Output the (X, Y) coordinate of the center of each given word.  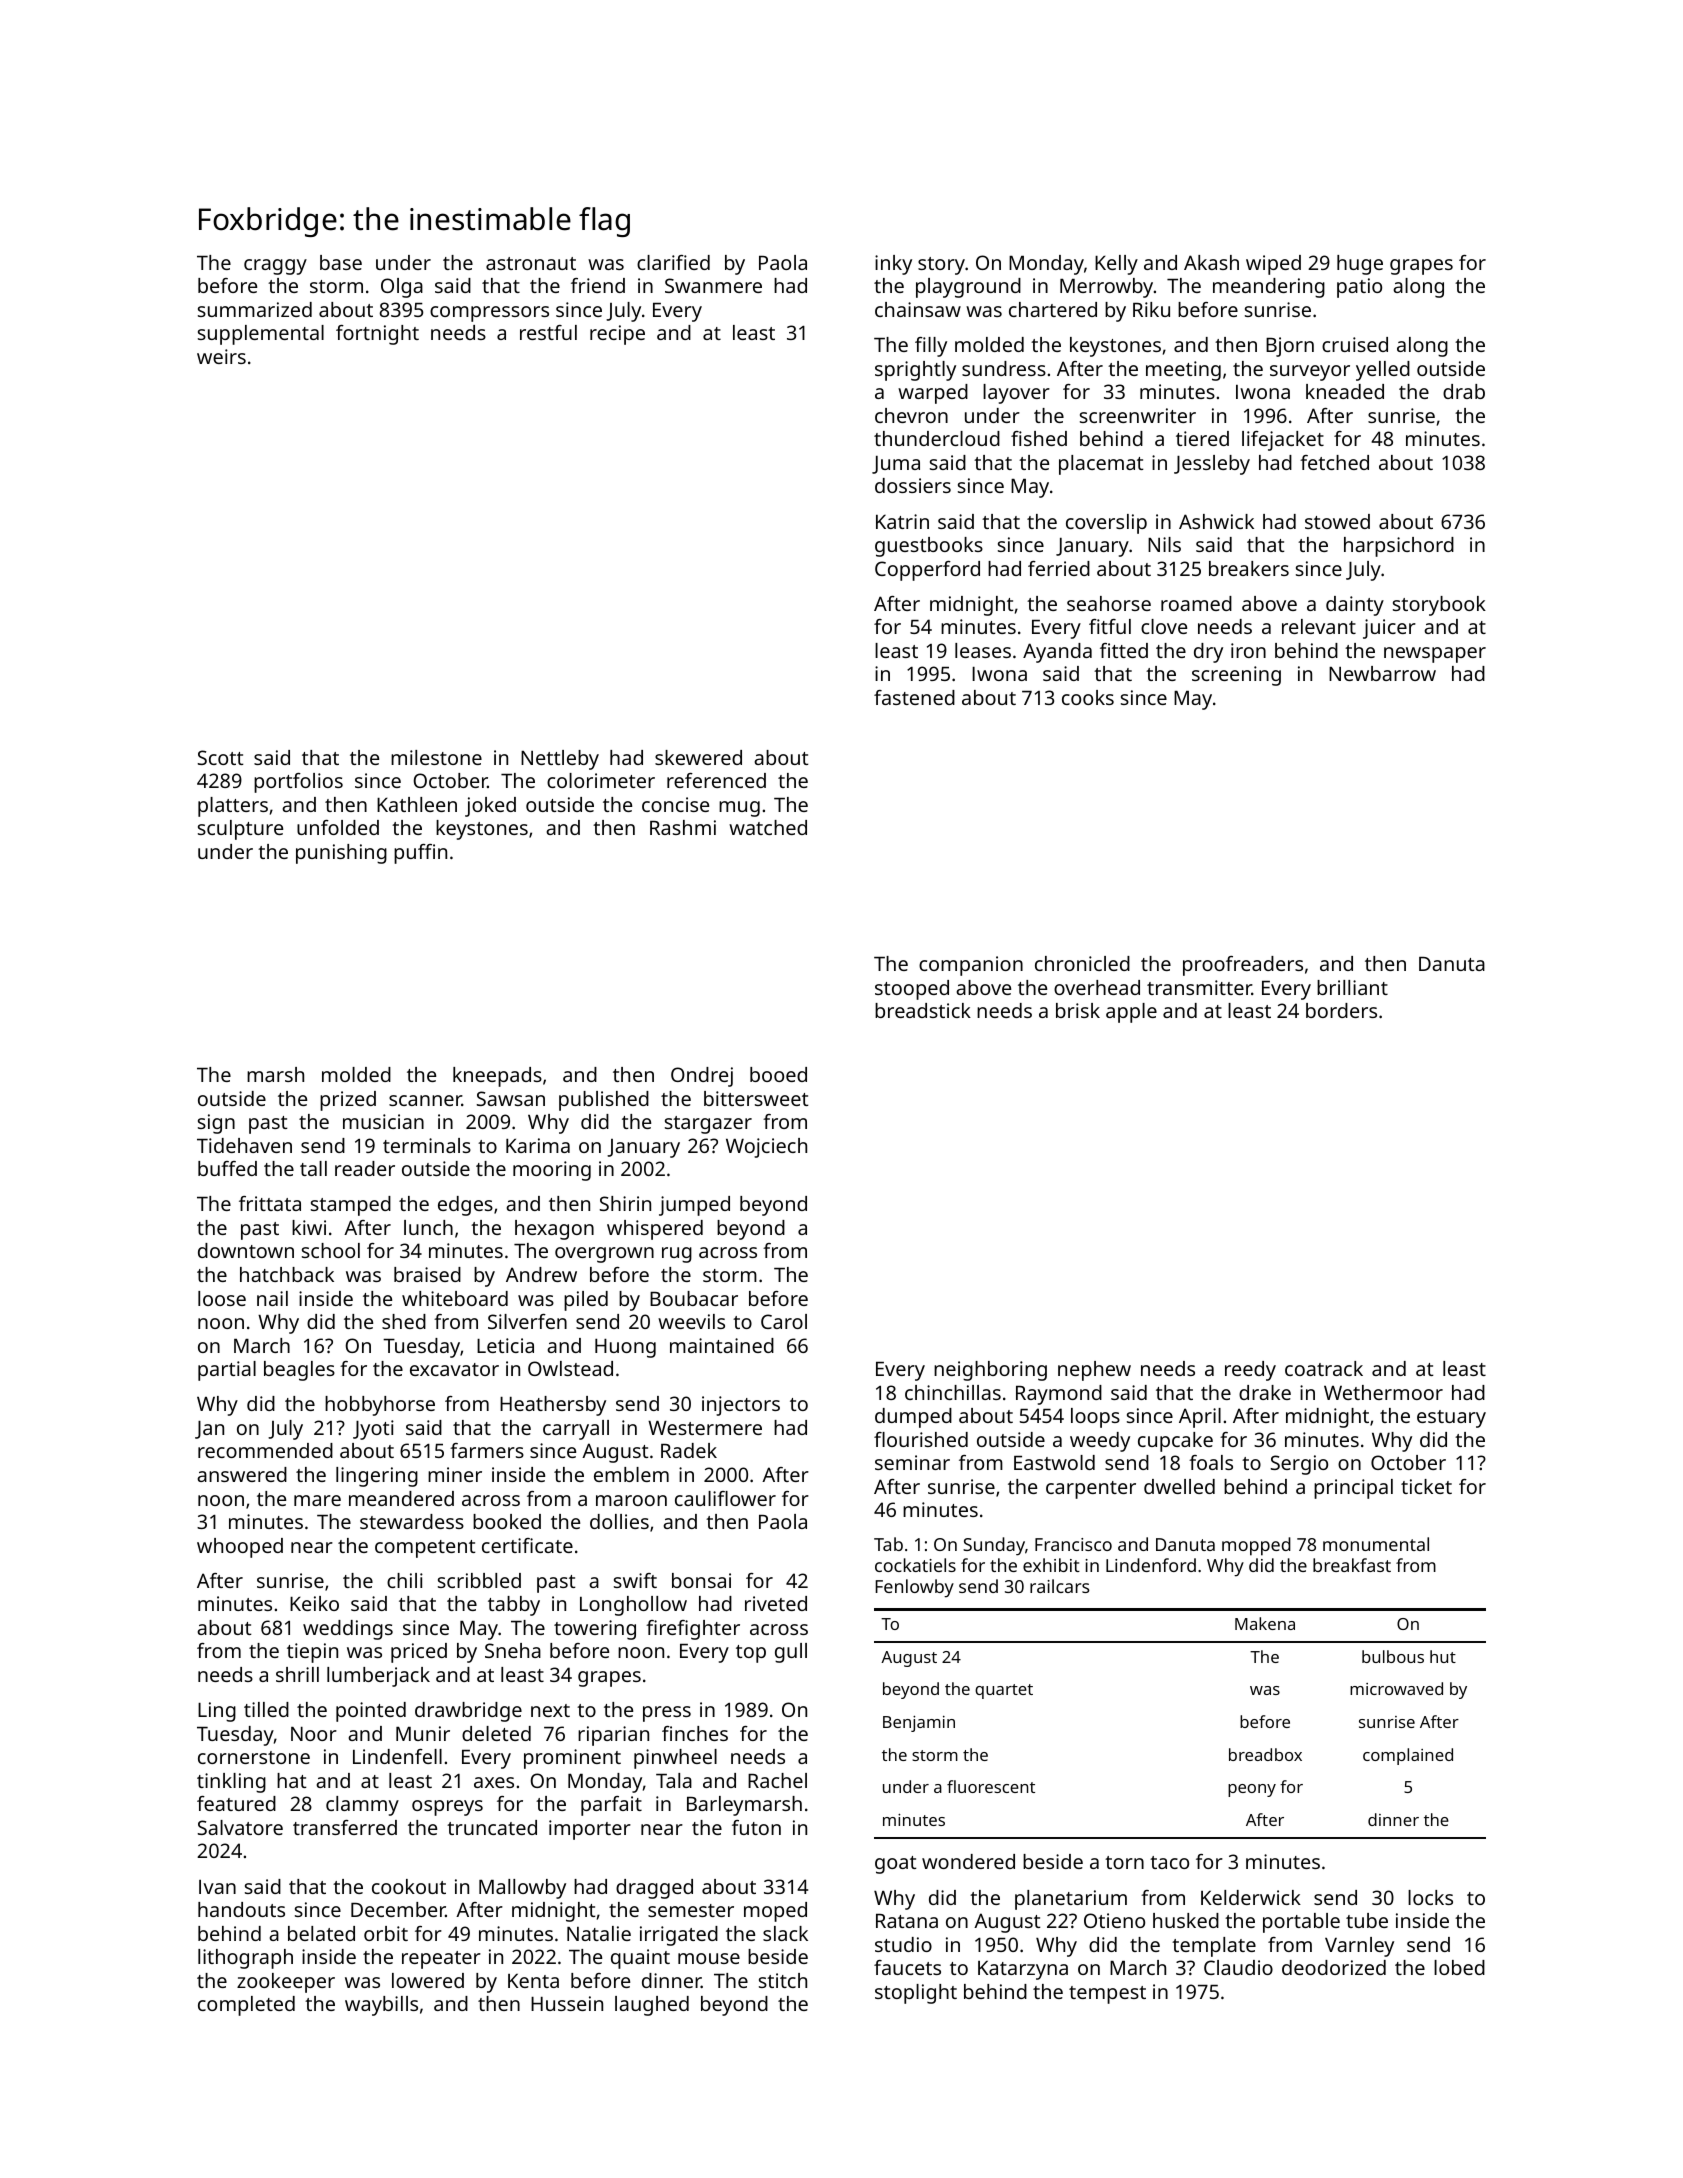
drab (1464, 391)
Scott (220, 757)
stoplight (916, 1994)
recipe (617, 335)
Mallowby (522, 1889)
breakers (1249, 568)
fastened (914, 697)
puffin (420, 854)
